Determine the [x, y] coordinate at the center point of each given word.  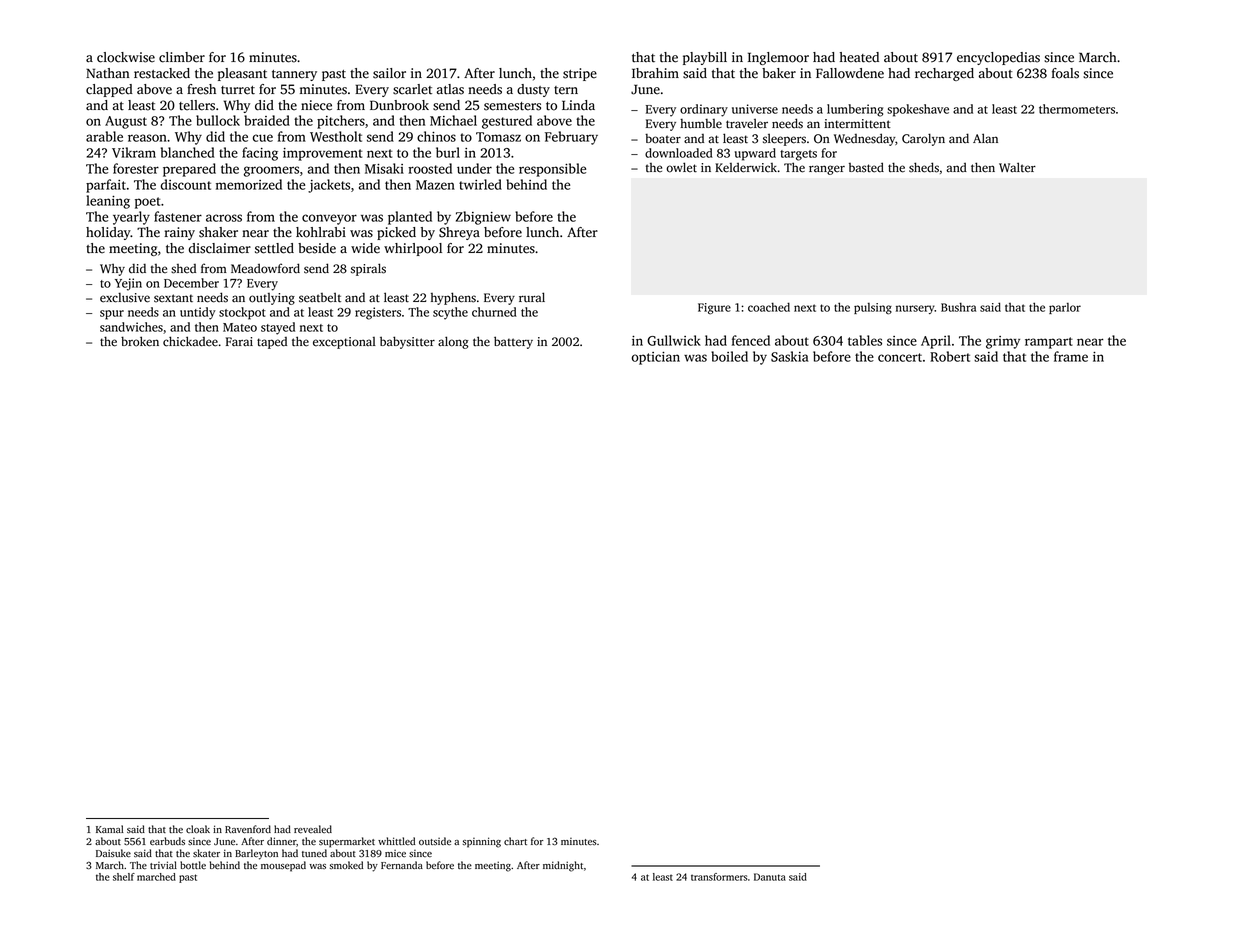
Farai [239, 342]
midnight [563, 866]
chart [515, 841]
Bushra [958, 307]
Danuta [770, 877]
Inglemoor [778, 58]
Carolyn [923, 139]
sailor [389, 73]
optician [656, 358]
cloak [198, 829]
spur [112, 315]
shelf [124, 877]
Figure [714, 309]
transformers [719, 877]
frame [1071, 356]
